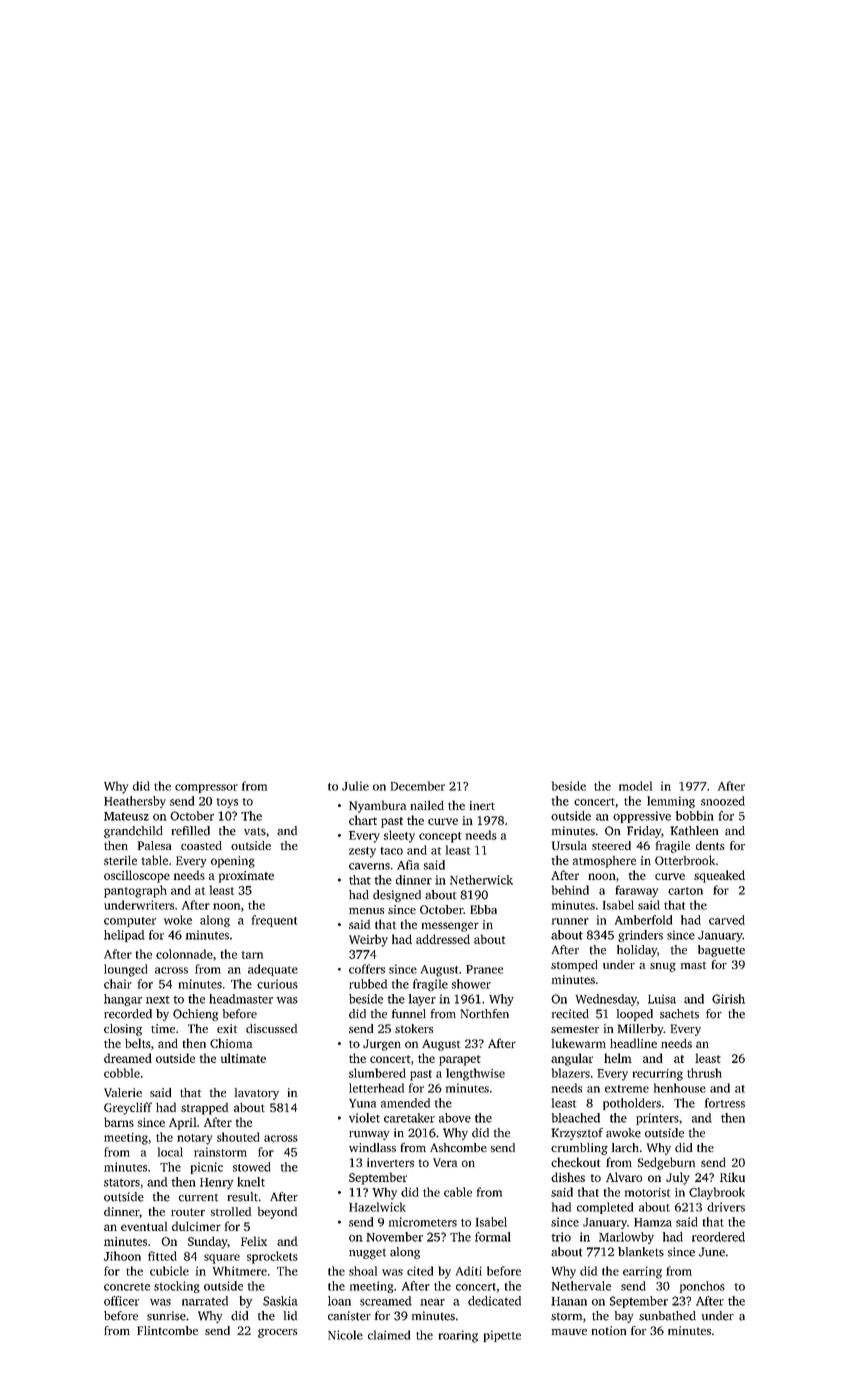 The height and width of the document is (1400, 849). What do you see at coordinates (194, 1139) in the document?
I see `notary` at bounding box center [194, 1139].
